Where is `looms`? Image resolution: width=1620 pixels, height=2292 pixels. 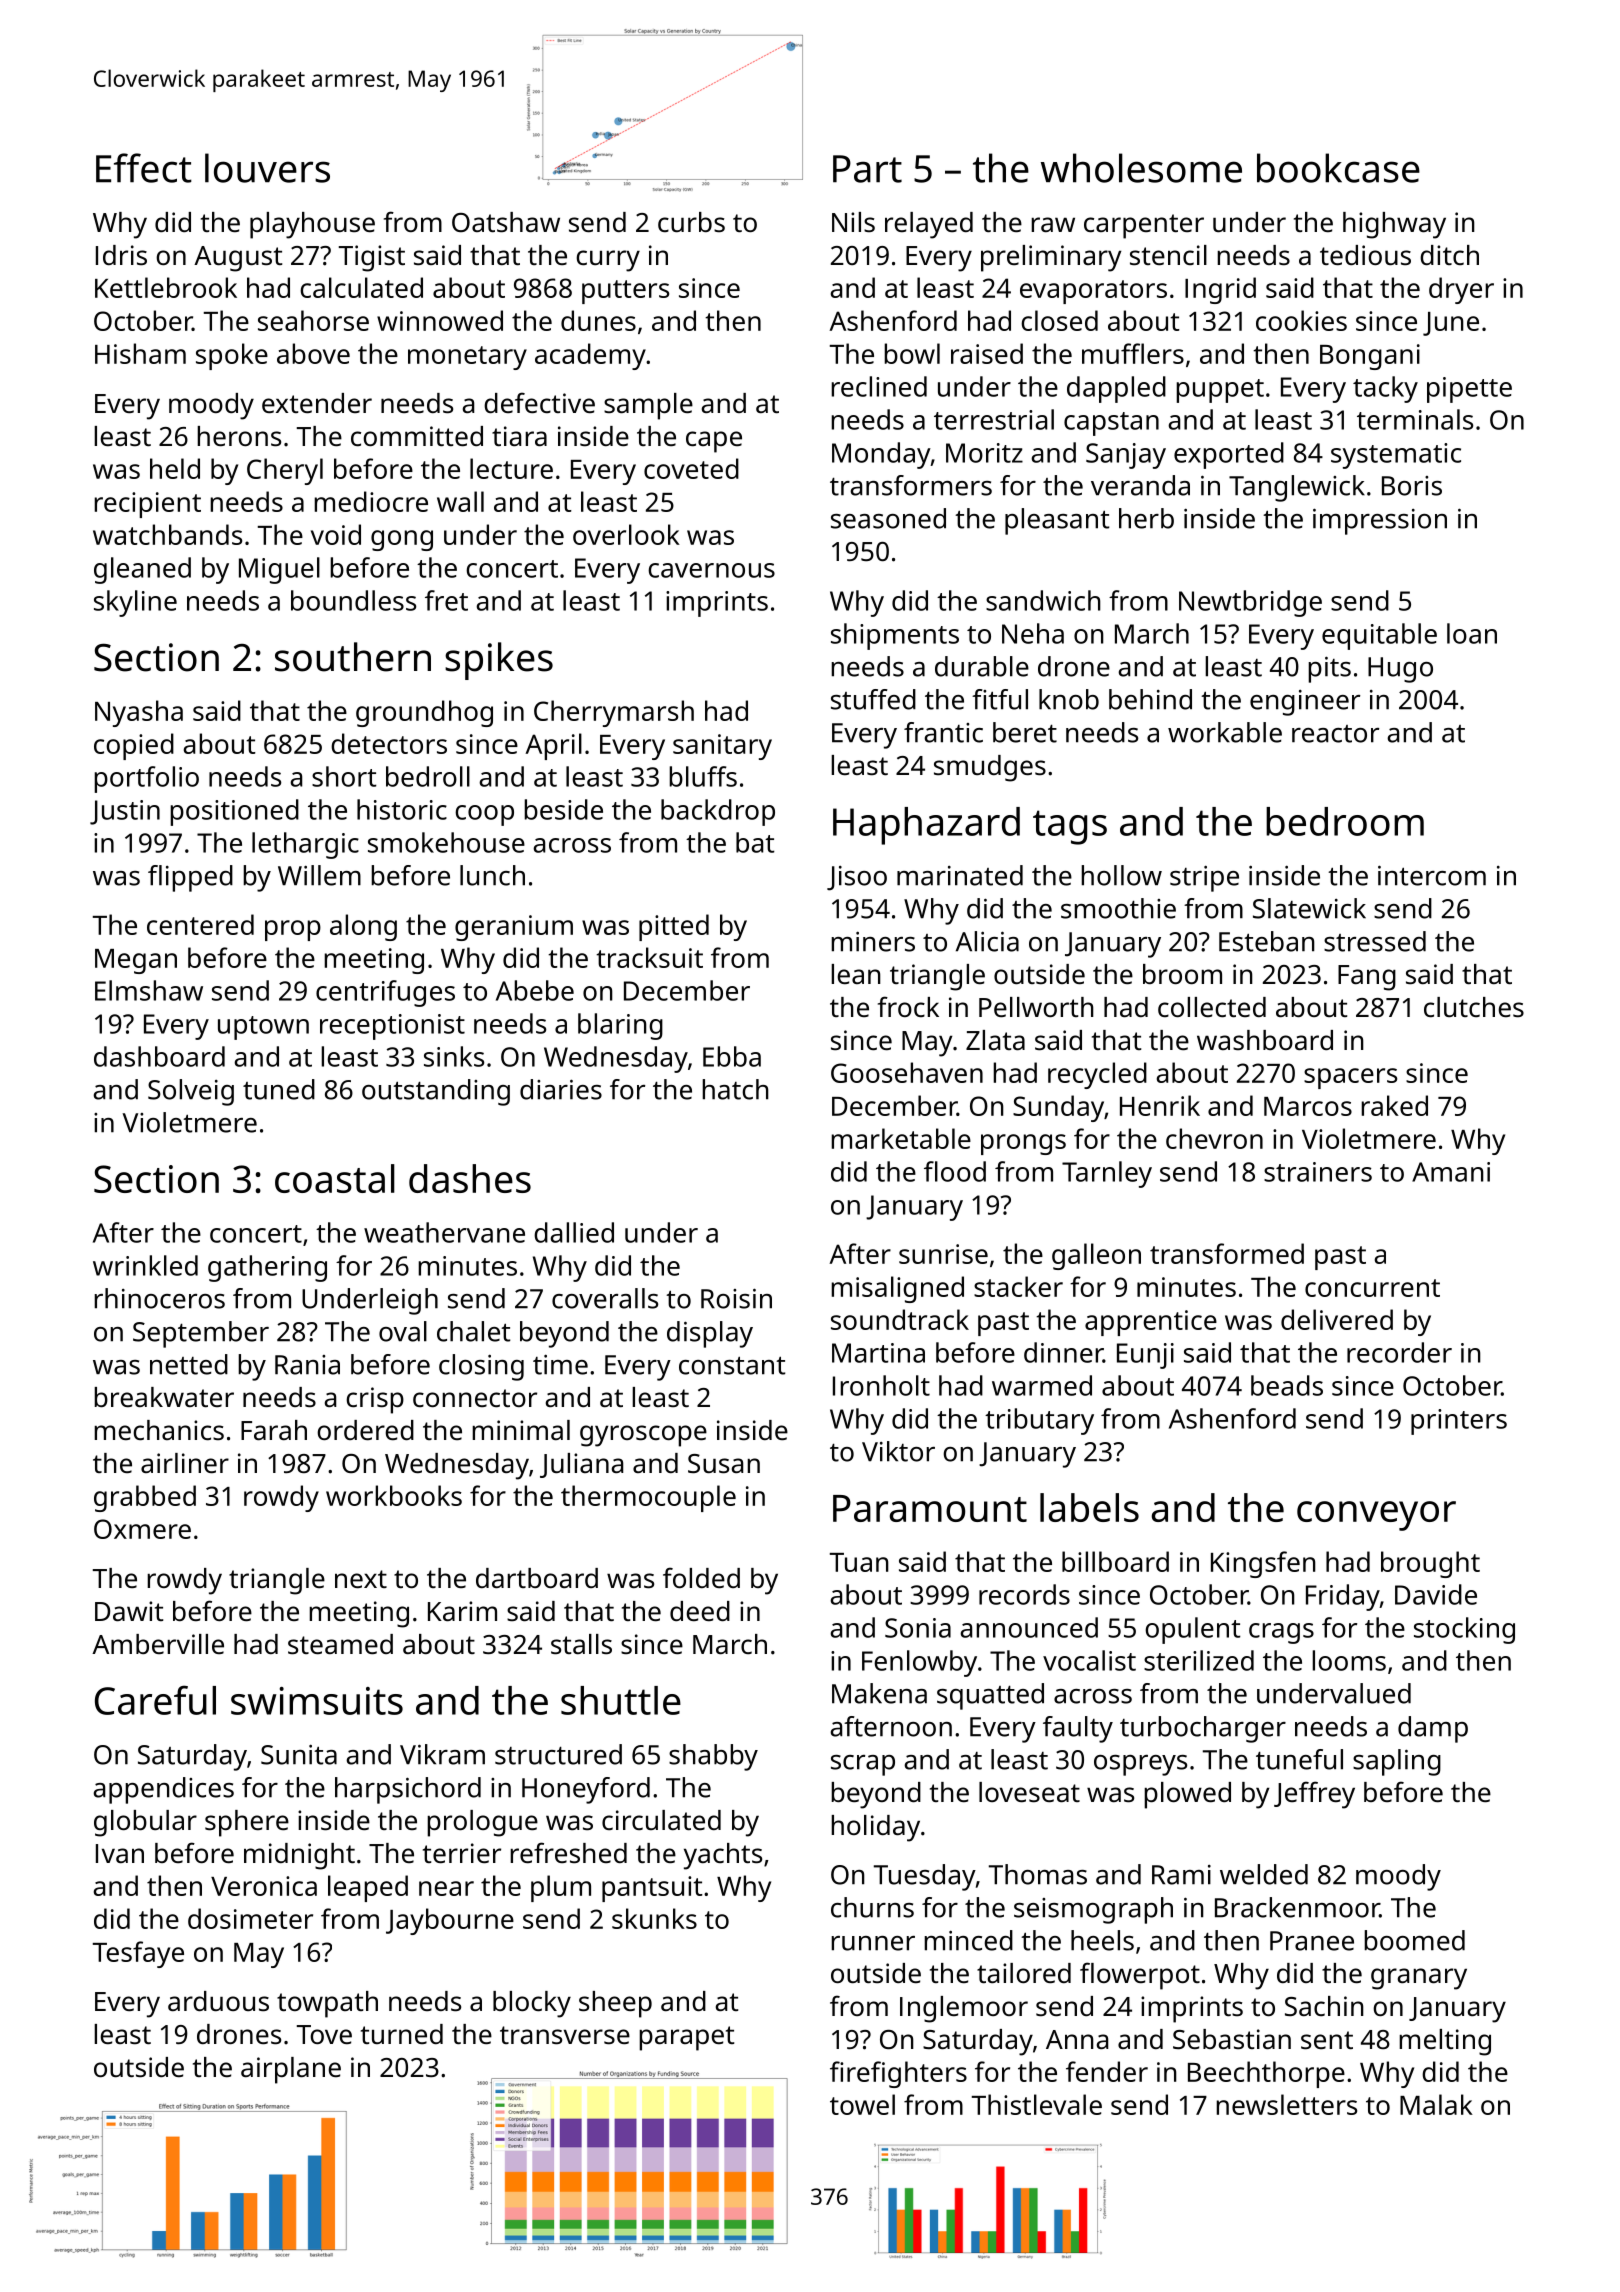 looms is located at coordinates (1349, 1660).
